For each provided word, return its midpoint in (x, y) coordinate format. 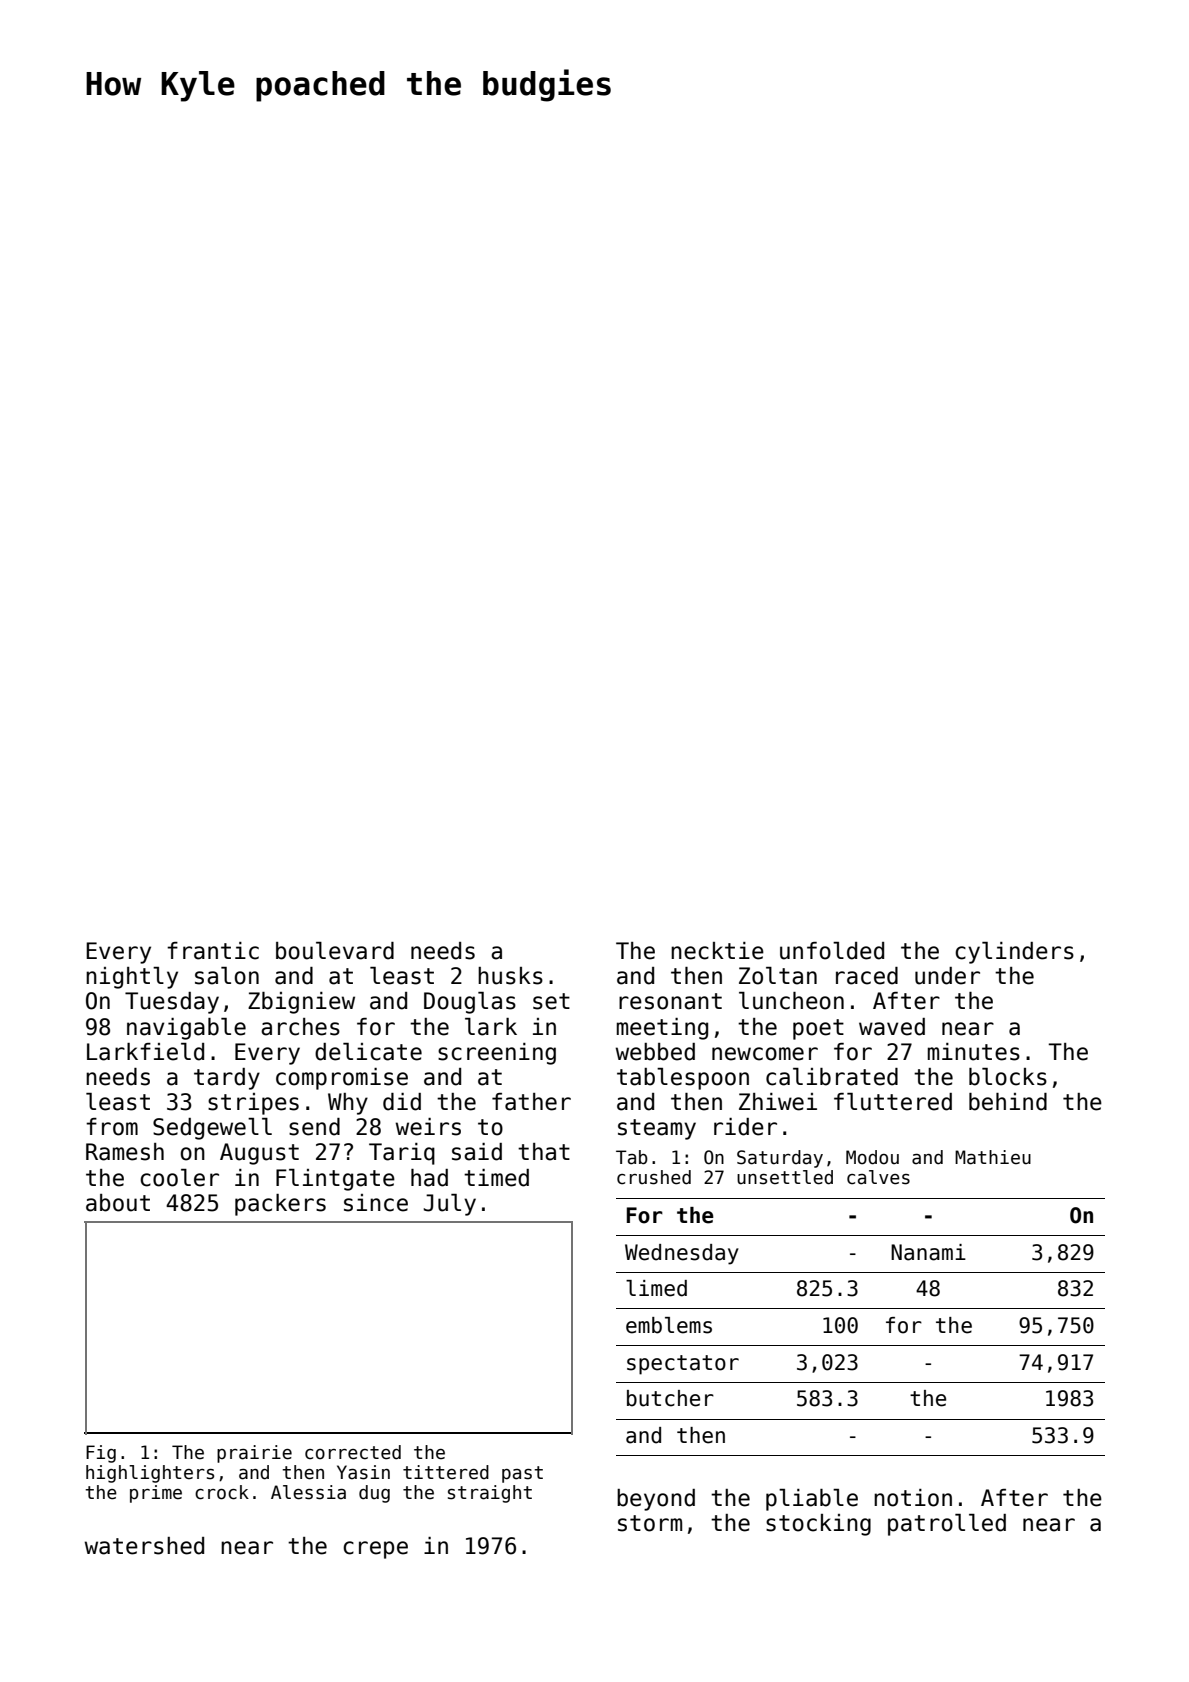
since (376, 1203)
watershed (144, 1546)
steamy (657, 1129)
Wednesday (682, 1254)
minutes (974, 1052)
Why (348, 1104)
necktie (717, 951)
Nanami (928, 1252)
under (947, 976)
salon (227, 976)
